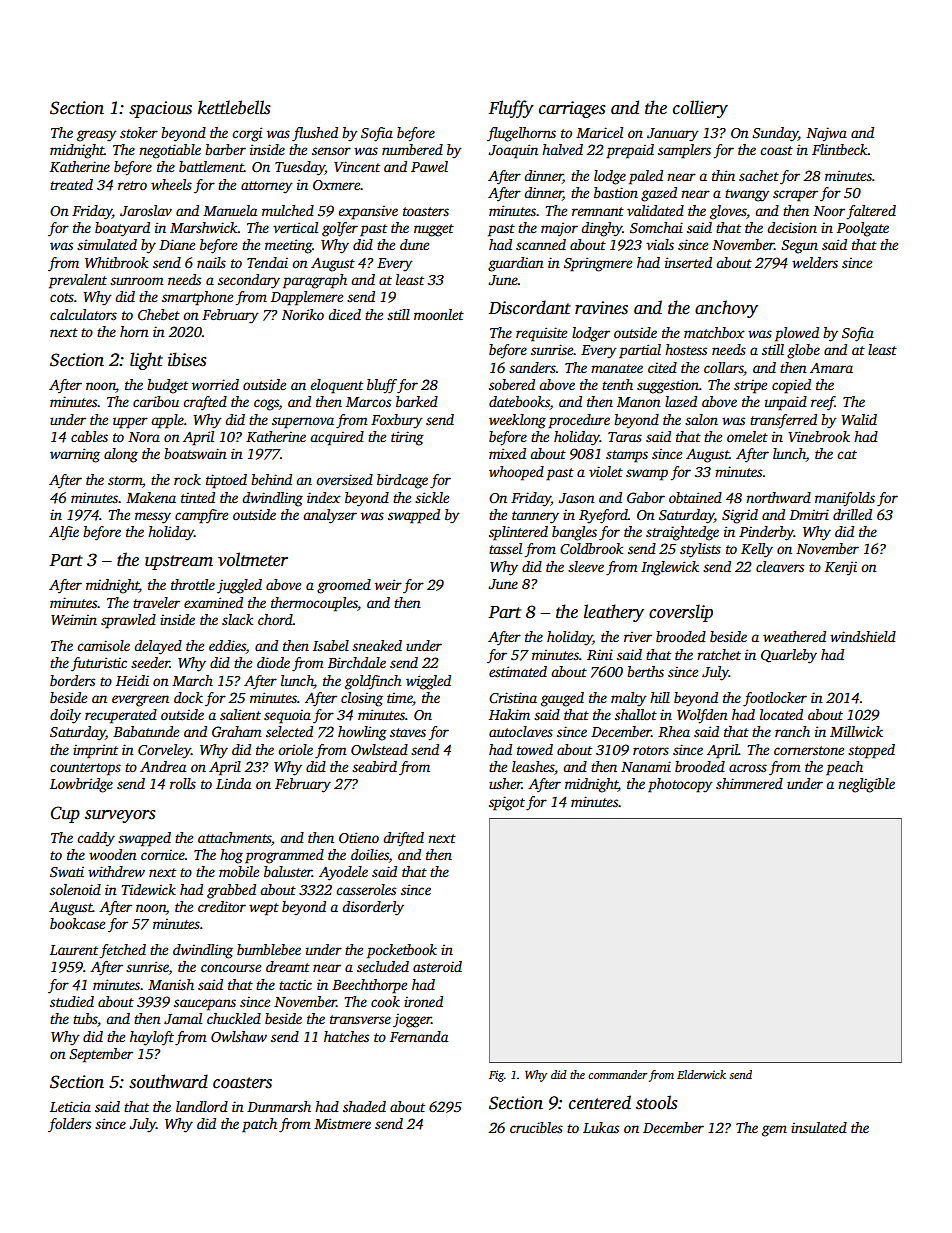  I want to click on Flintbeck, so click(840, 149).
